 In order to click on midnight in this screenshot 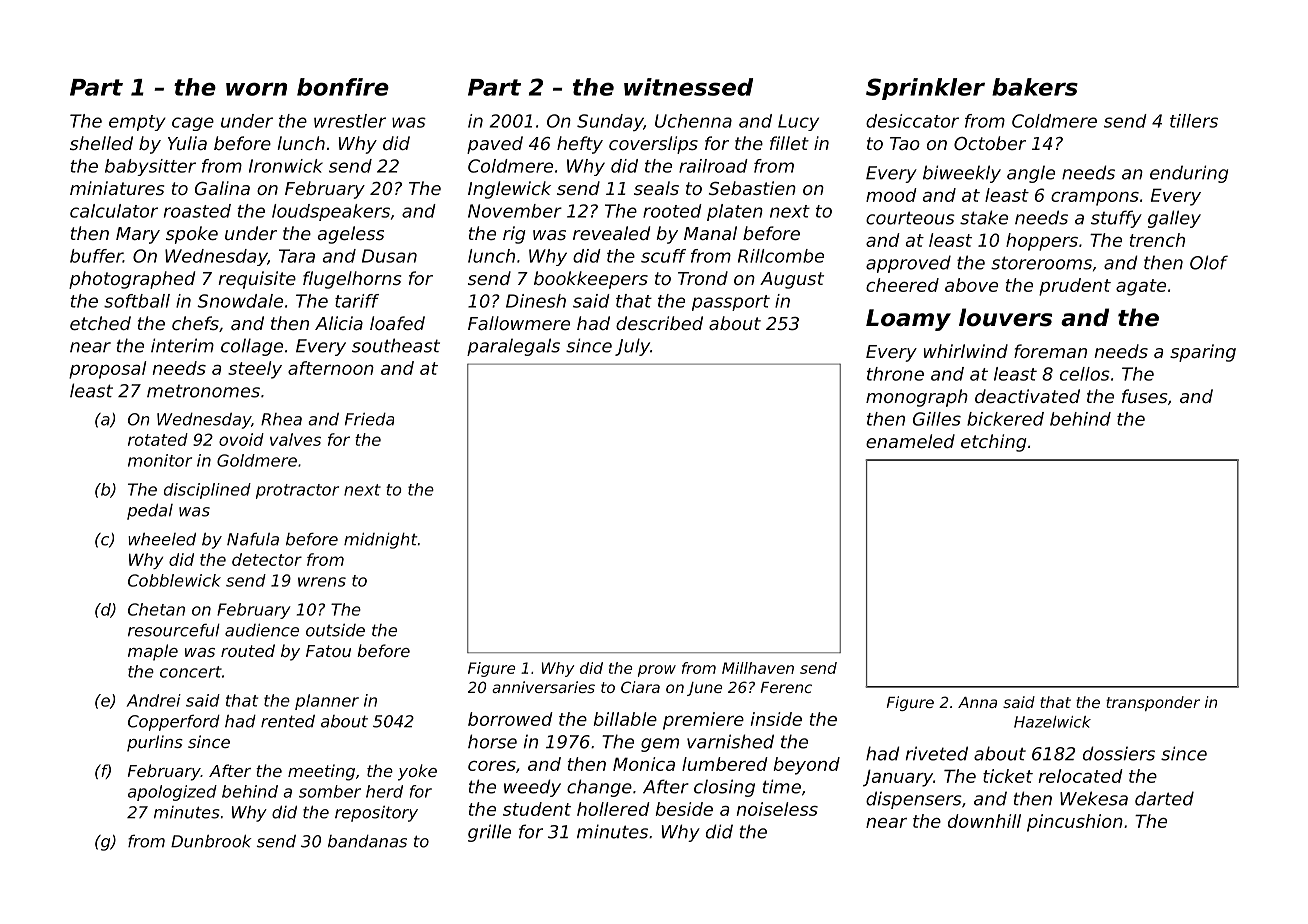, I will do `click(381, 541)`.
